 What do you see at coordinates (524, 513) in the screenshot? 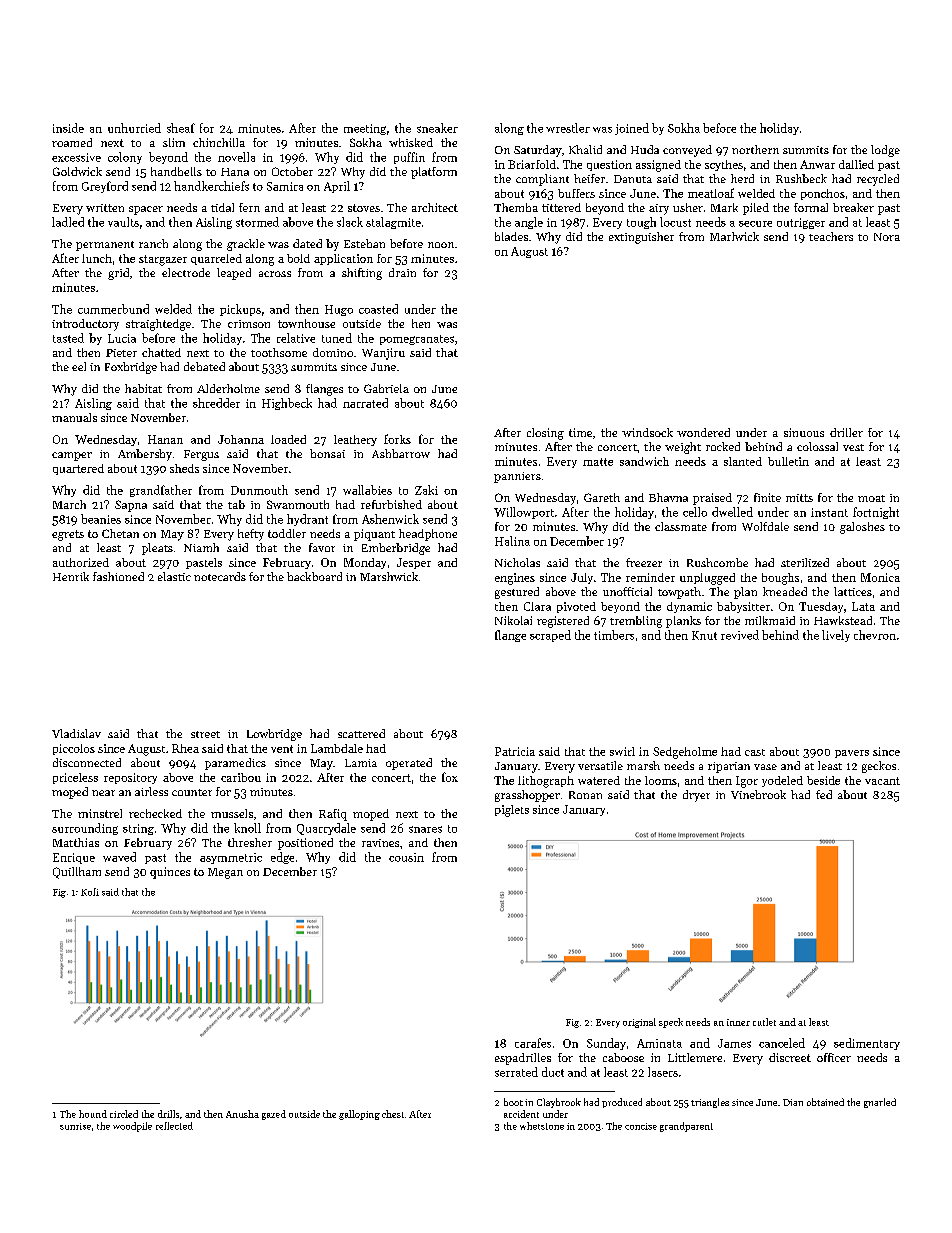
I see `Willowport` at bounding box center [524, 513].
